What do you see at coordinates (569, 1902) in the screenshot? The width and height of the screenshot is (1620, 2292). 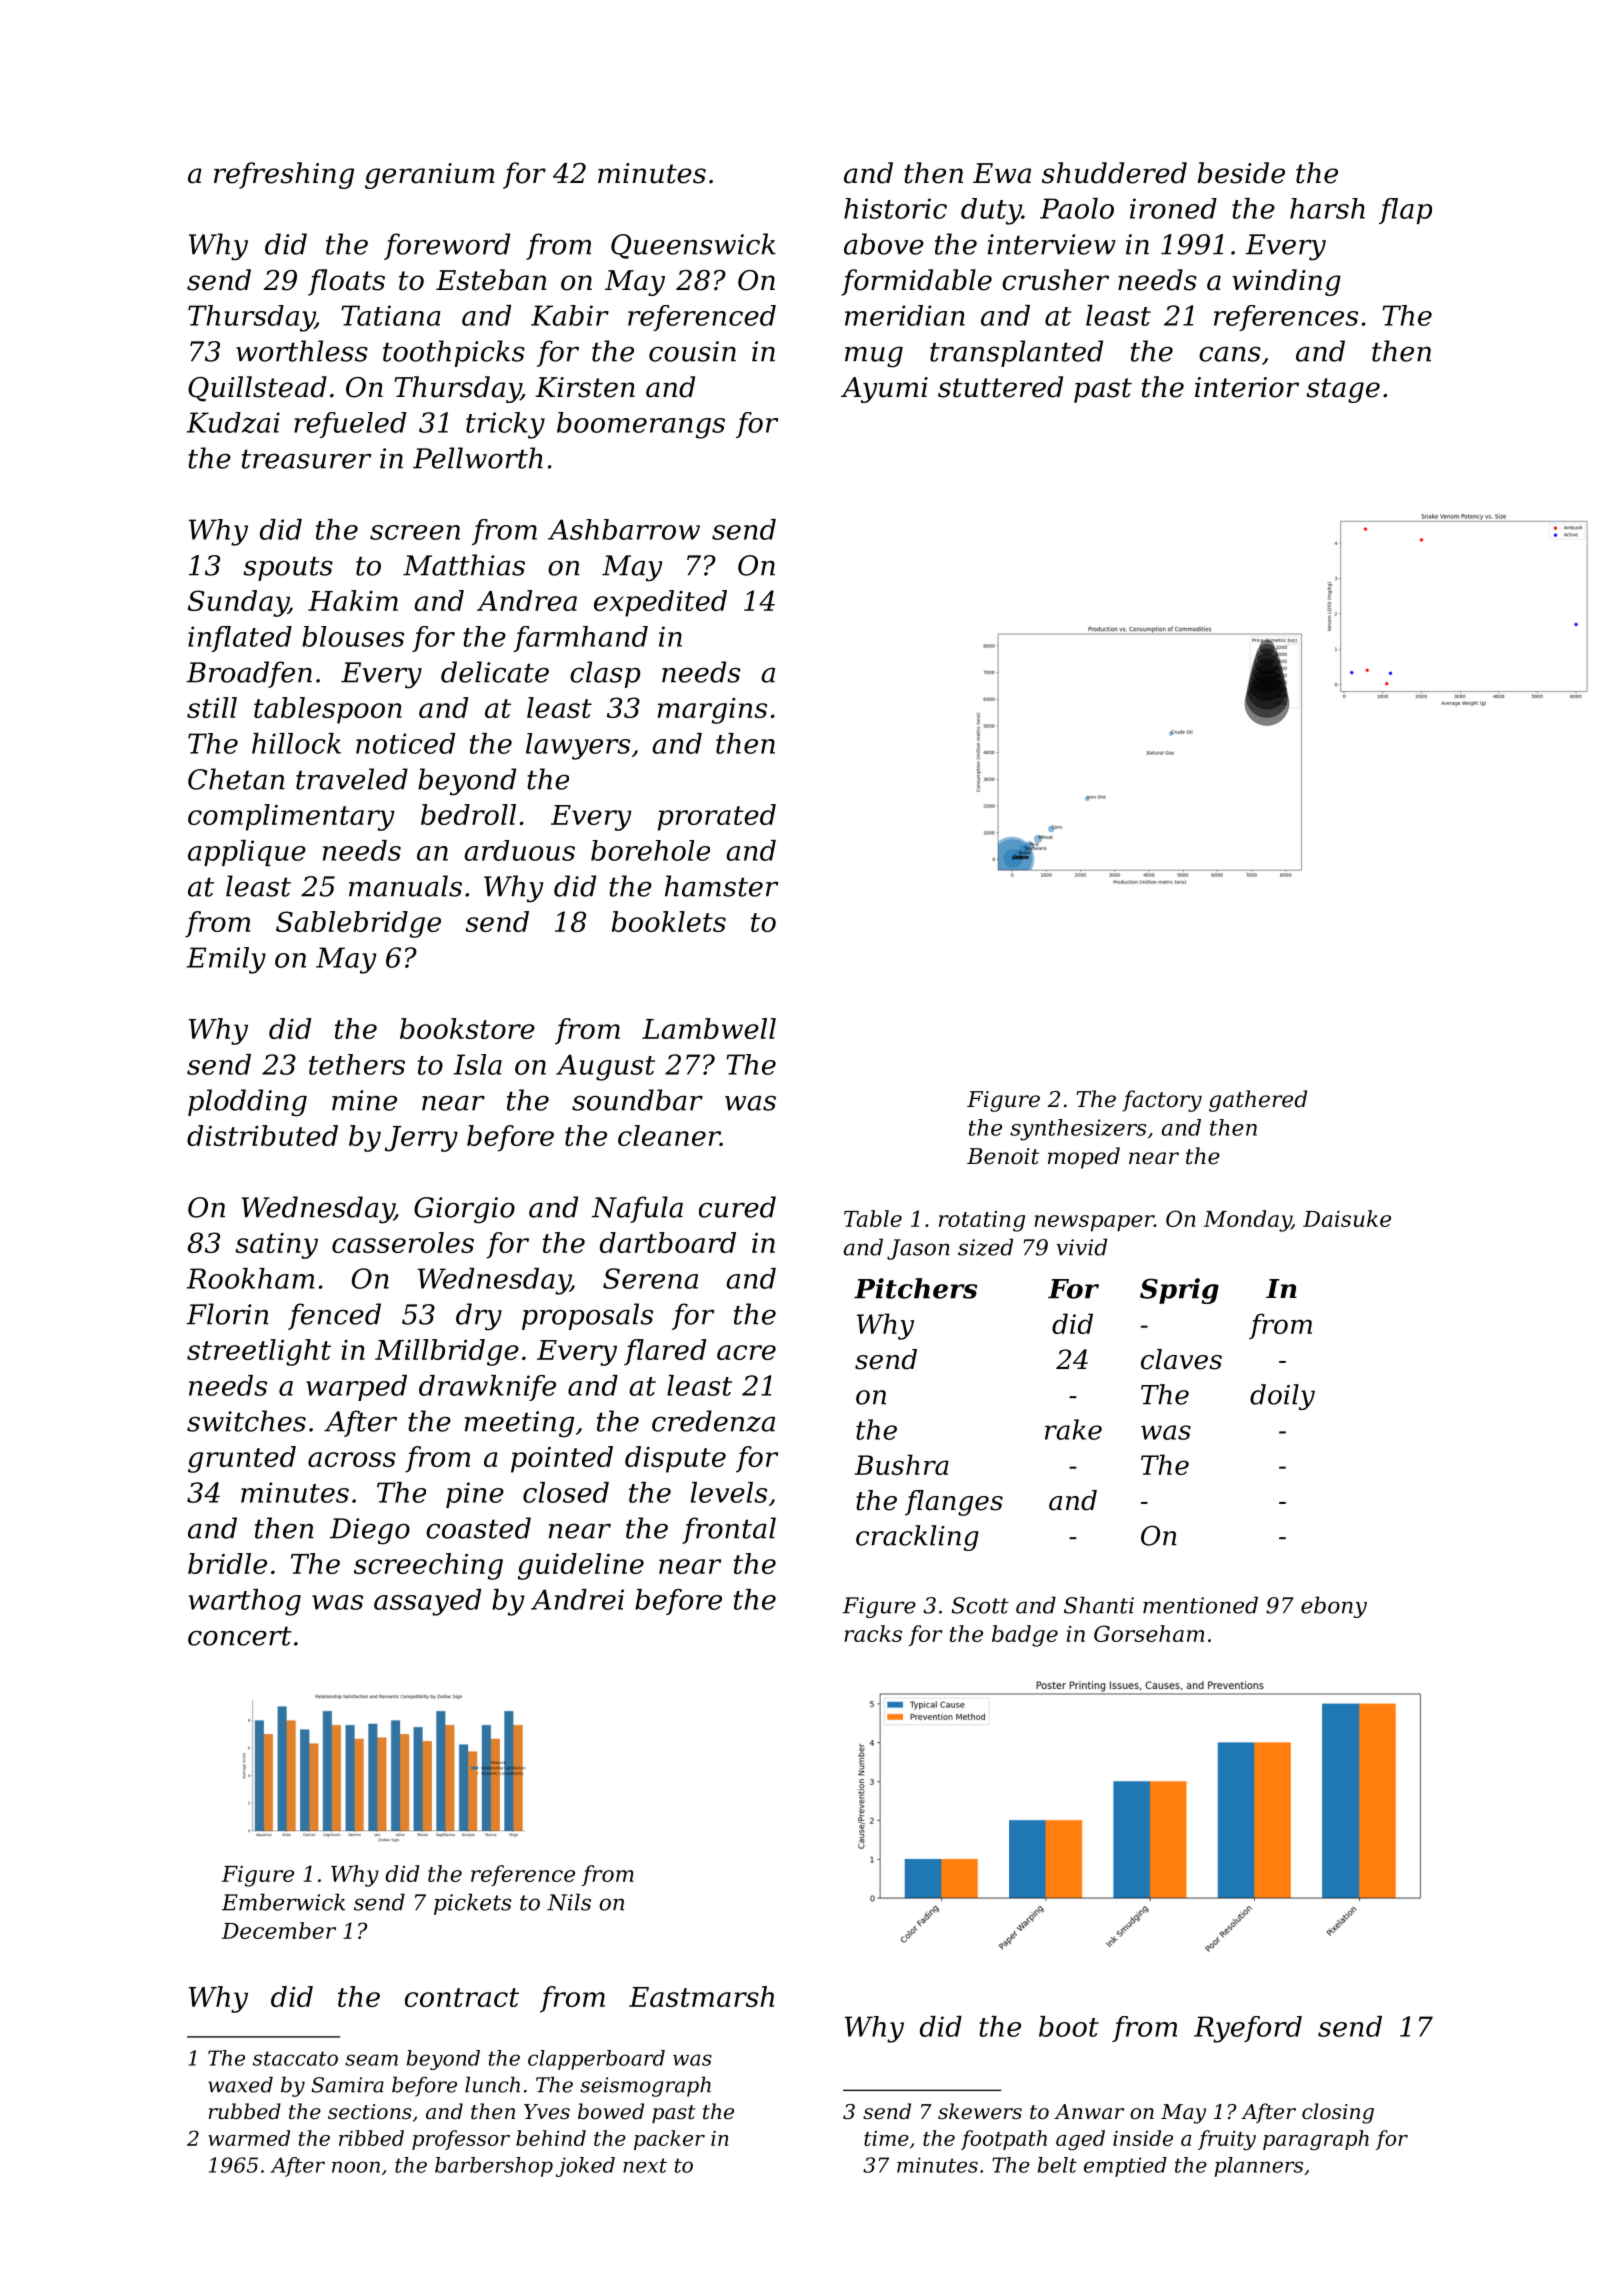 I see `Nils` at bounding box center [569, 1902].
